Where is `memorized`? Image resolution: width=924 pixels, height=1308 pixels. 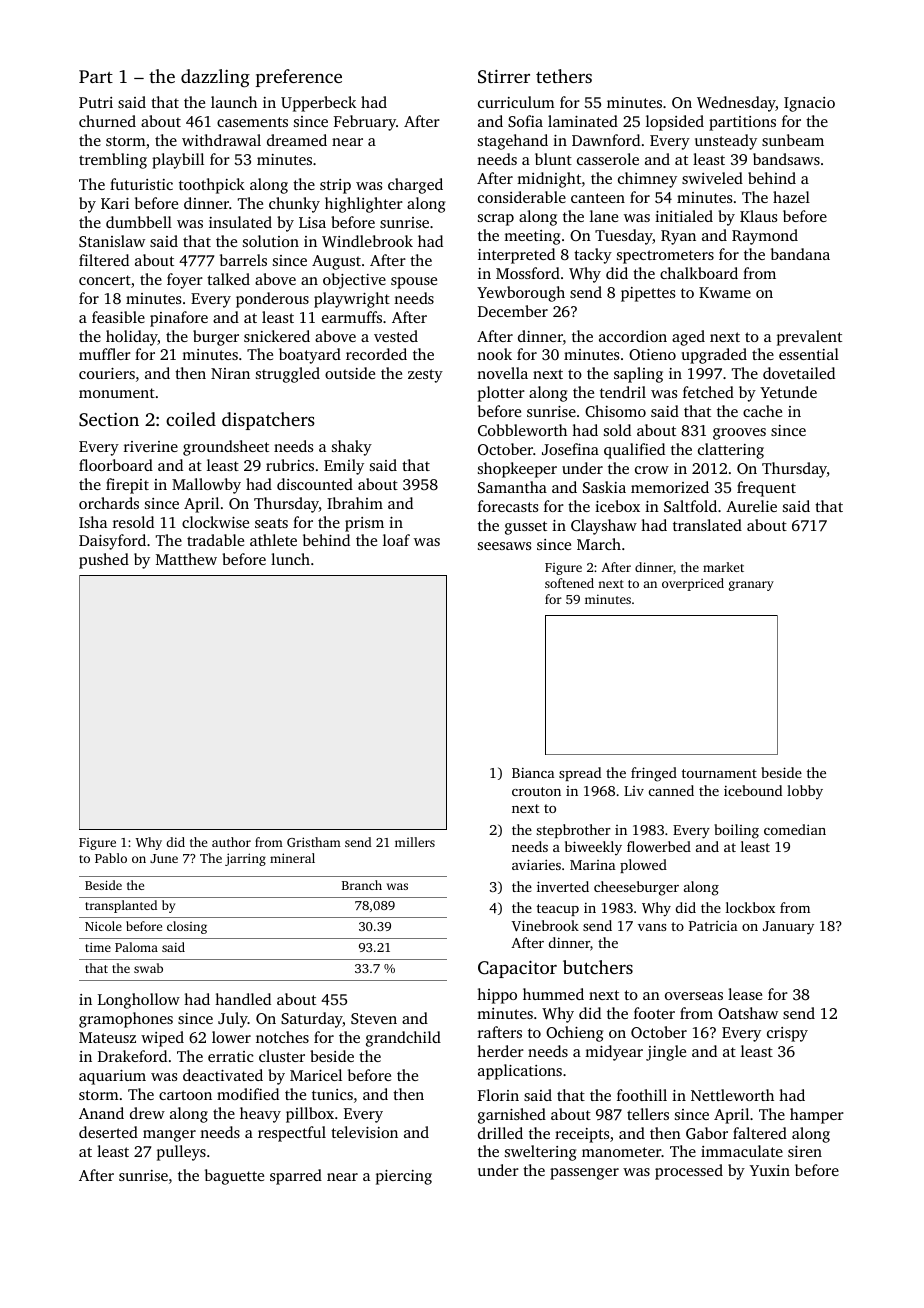 memorized is located at coordinates (670, 487).
